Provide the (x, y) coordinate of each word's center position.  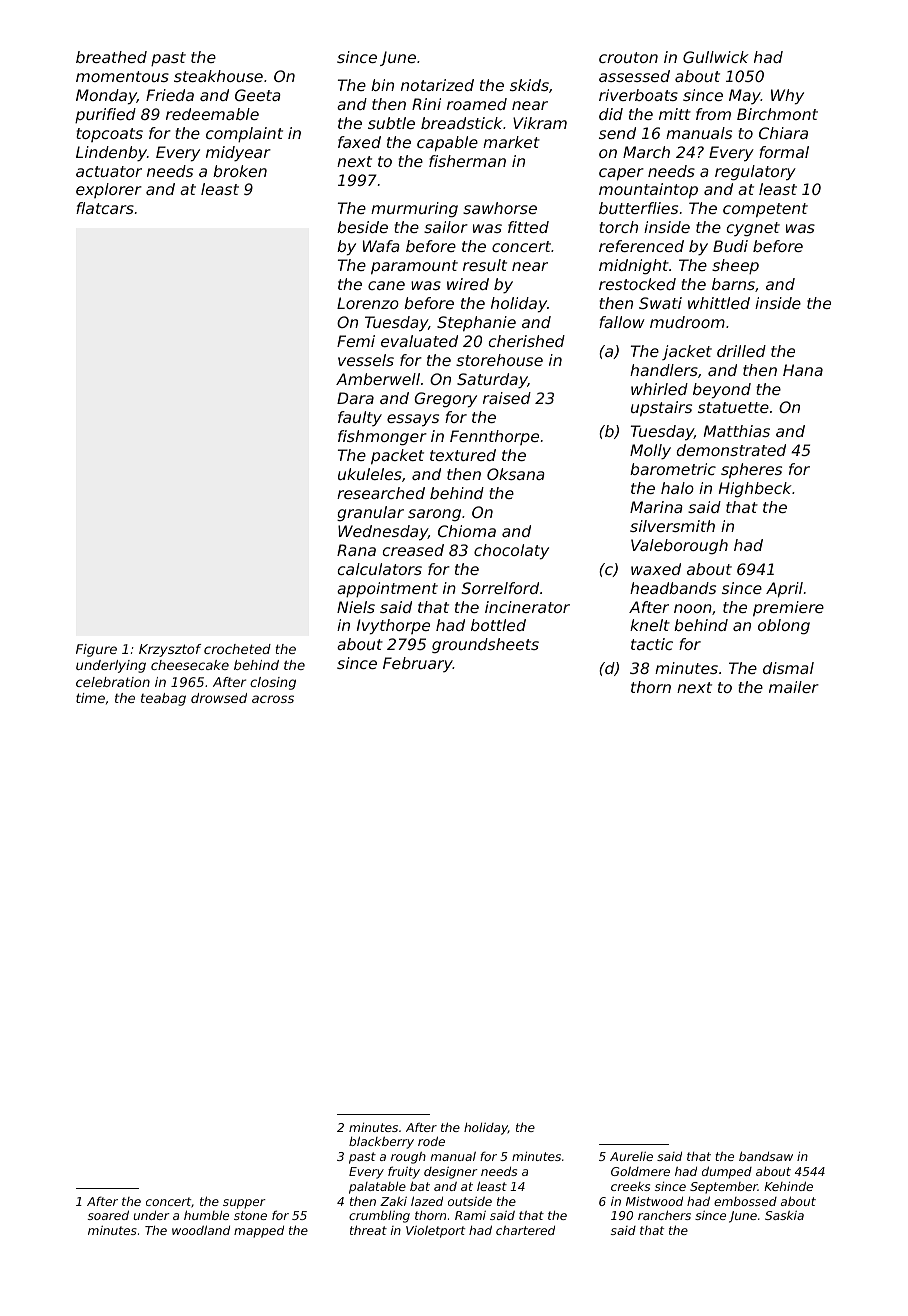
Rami (470, 1215)
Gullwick (716, 57)
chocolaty (511, 552)
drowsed (219, 698)
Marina (656, 507)
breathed (111, 57)
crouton (628, 57)
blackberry (381, 1142)
